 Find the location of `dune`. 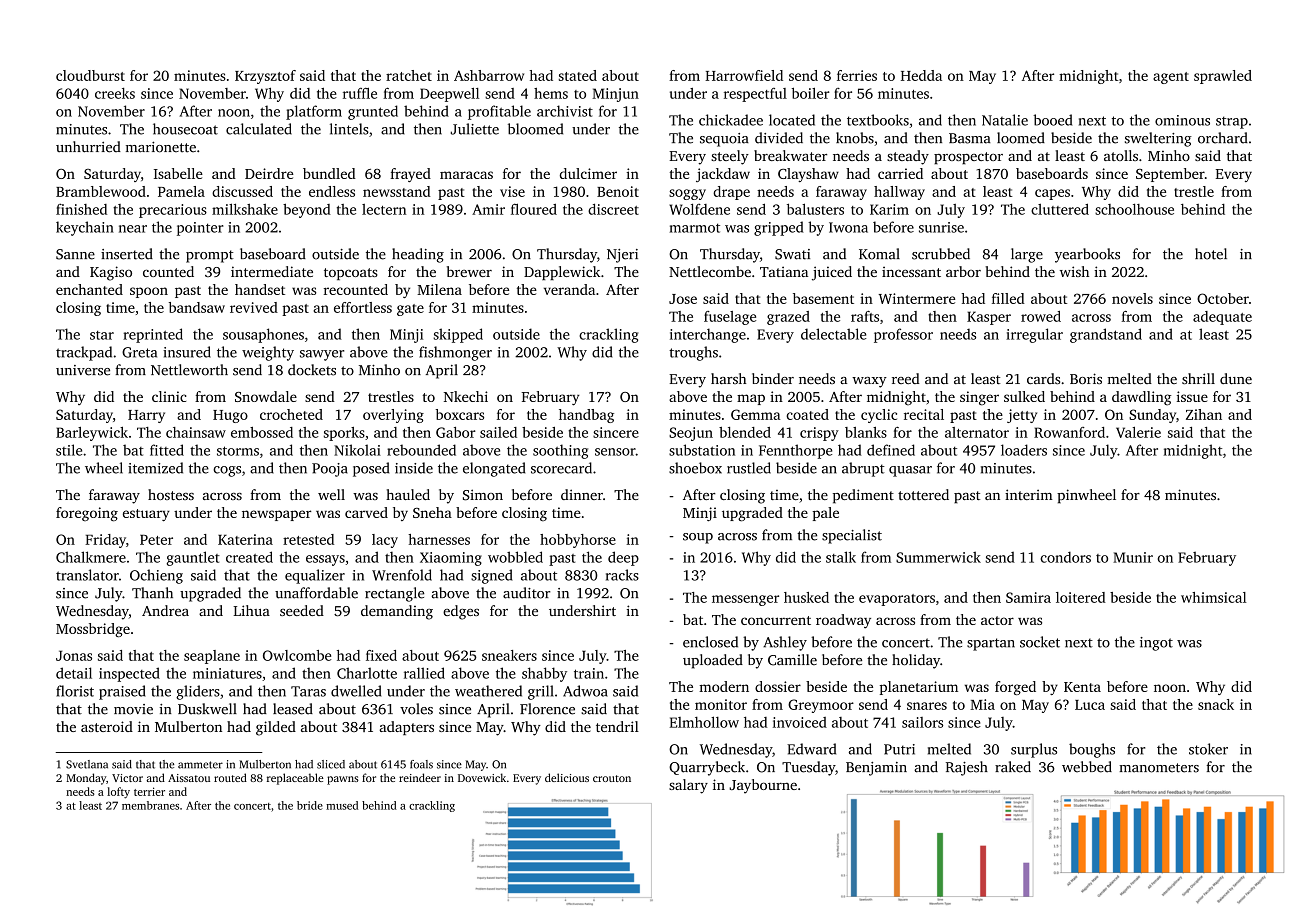

dune is located at coordinates (1236, 378).
